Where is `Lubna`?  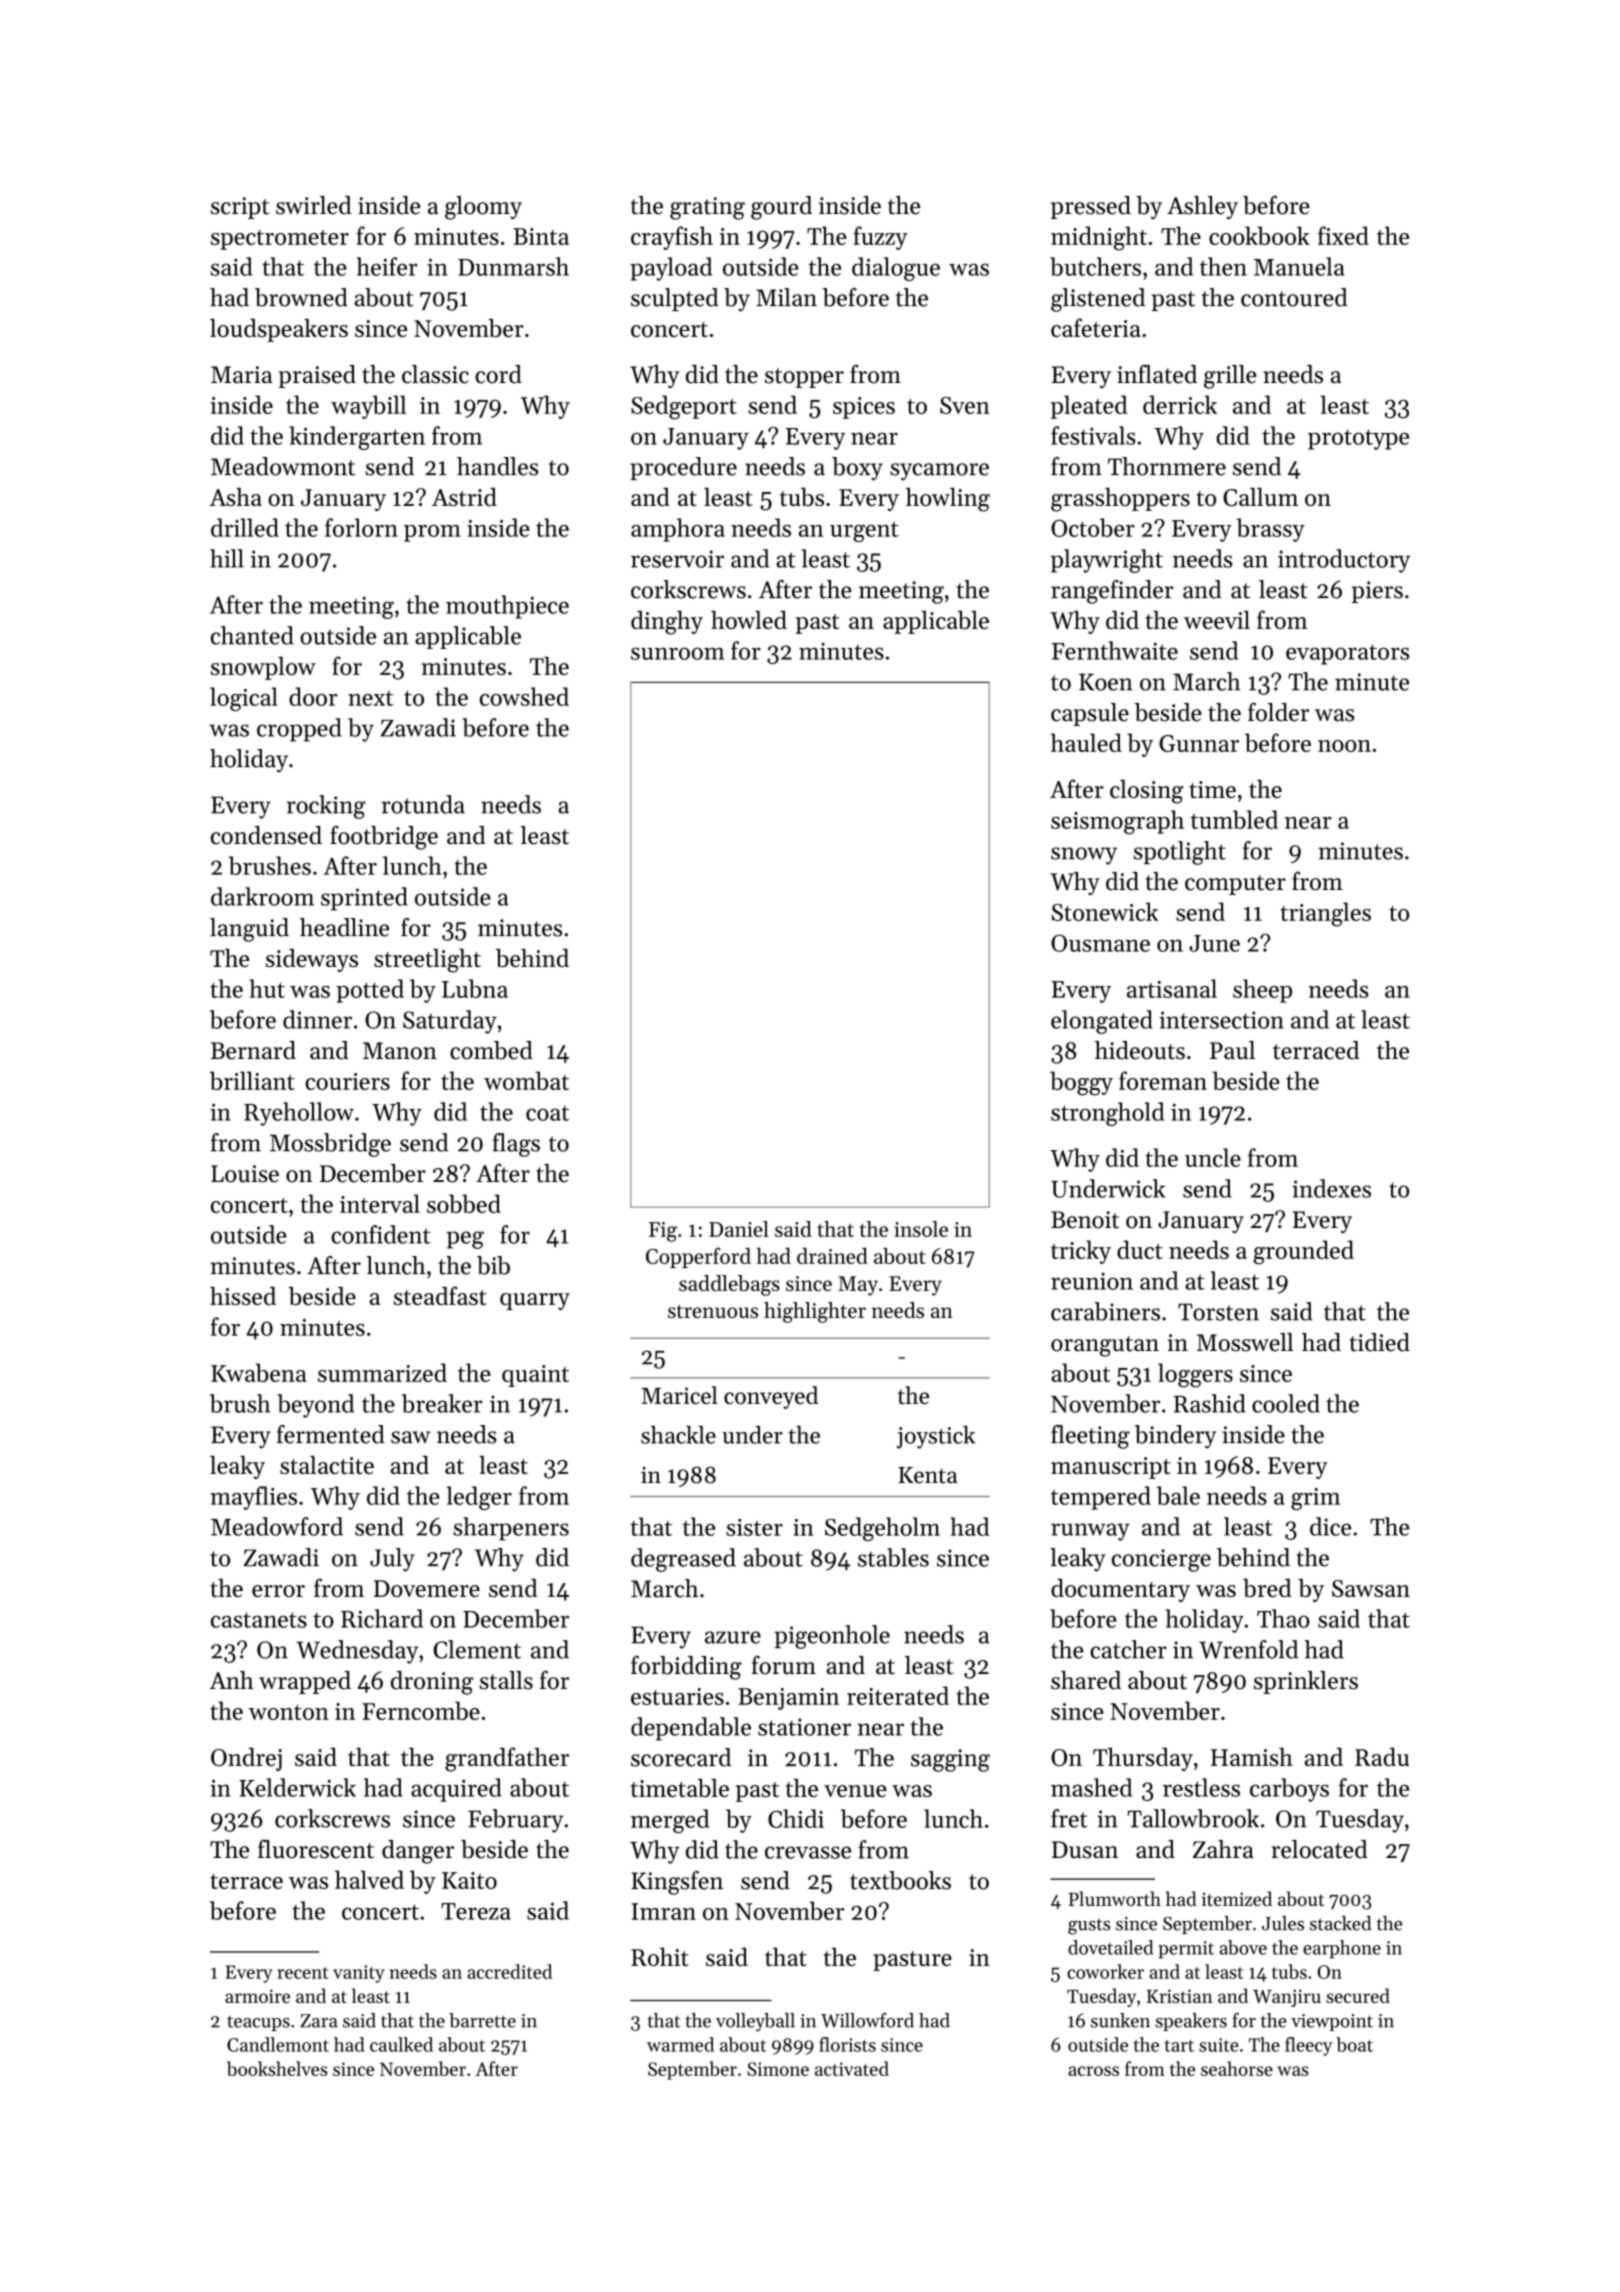
Lubna is located at coordinates (475, 988).
